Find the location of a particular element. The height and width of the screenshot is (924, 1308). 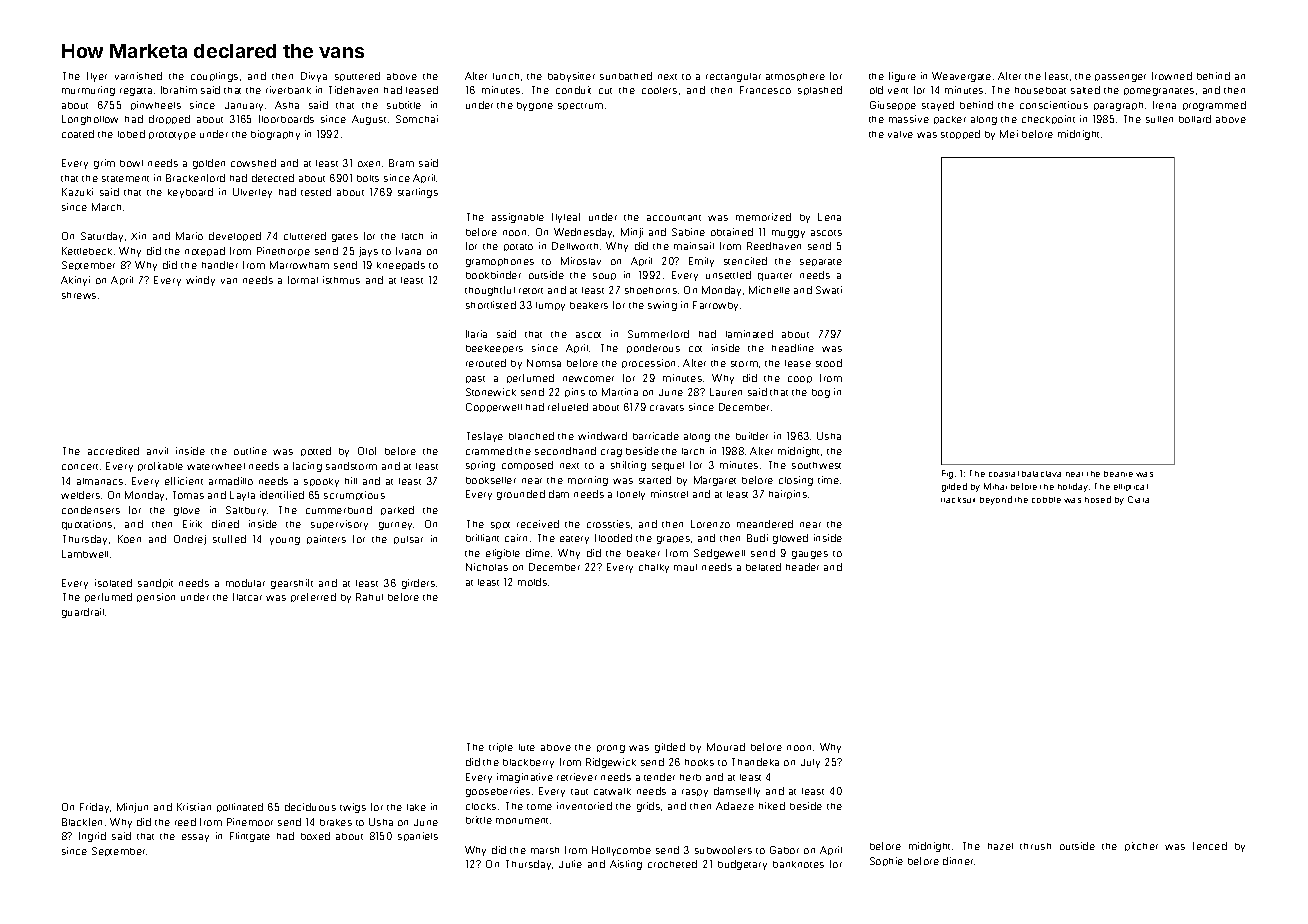

paragraph is located at coordinates (1118, 106).
